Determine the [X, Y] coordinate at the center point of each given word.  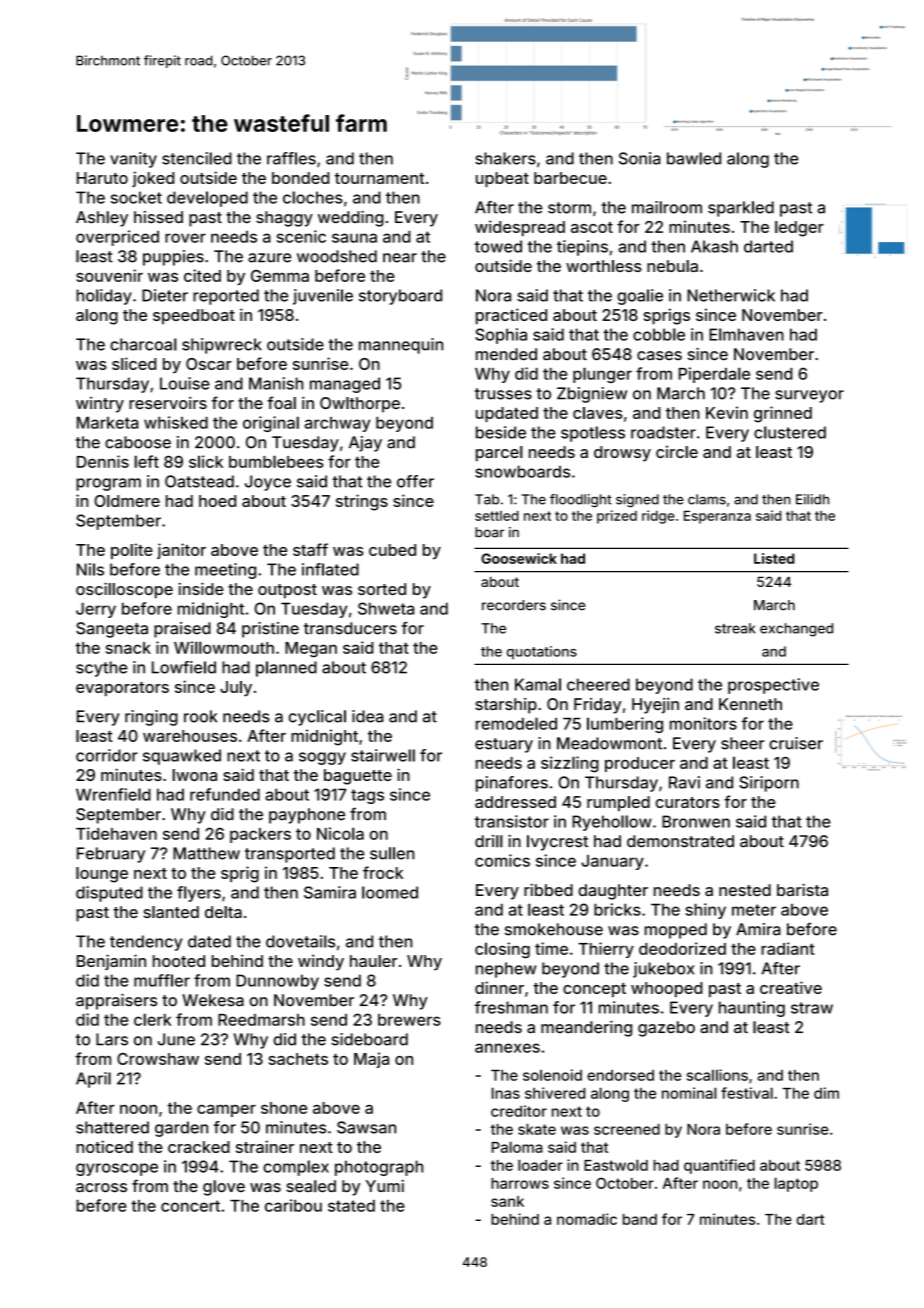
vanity [133, 160]
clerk [153, 1019]
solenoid [552, 1075]
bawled [694, 158]
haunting [752, 1009]
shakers [505, 158]
